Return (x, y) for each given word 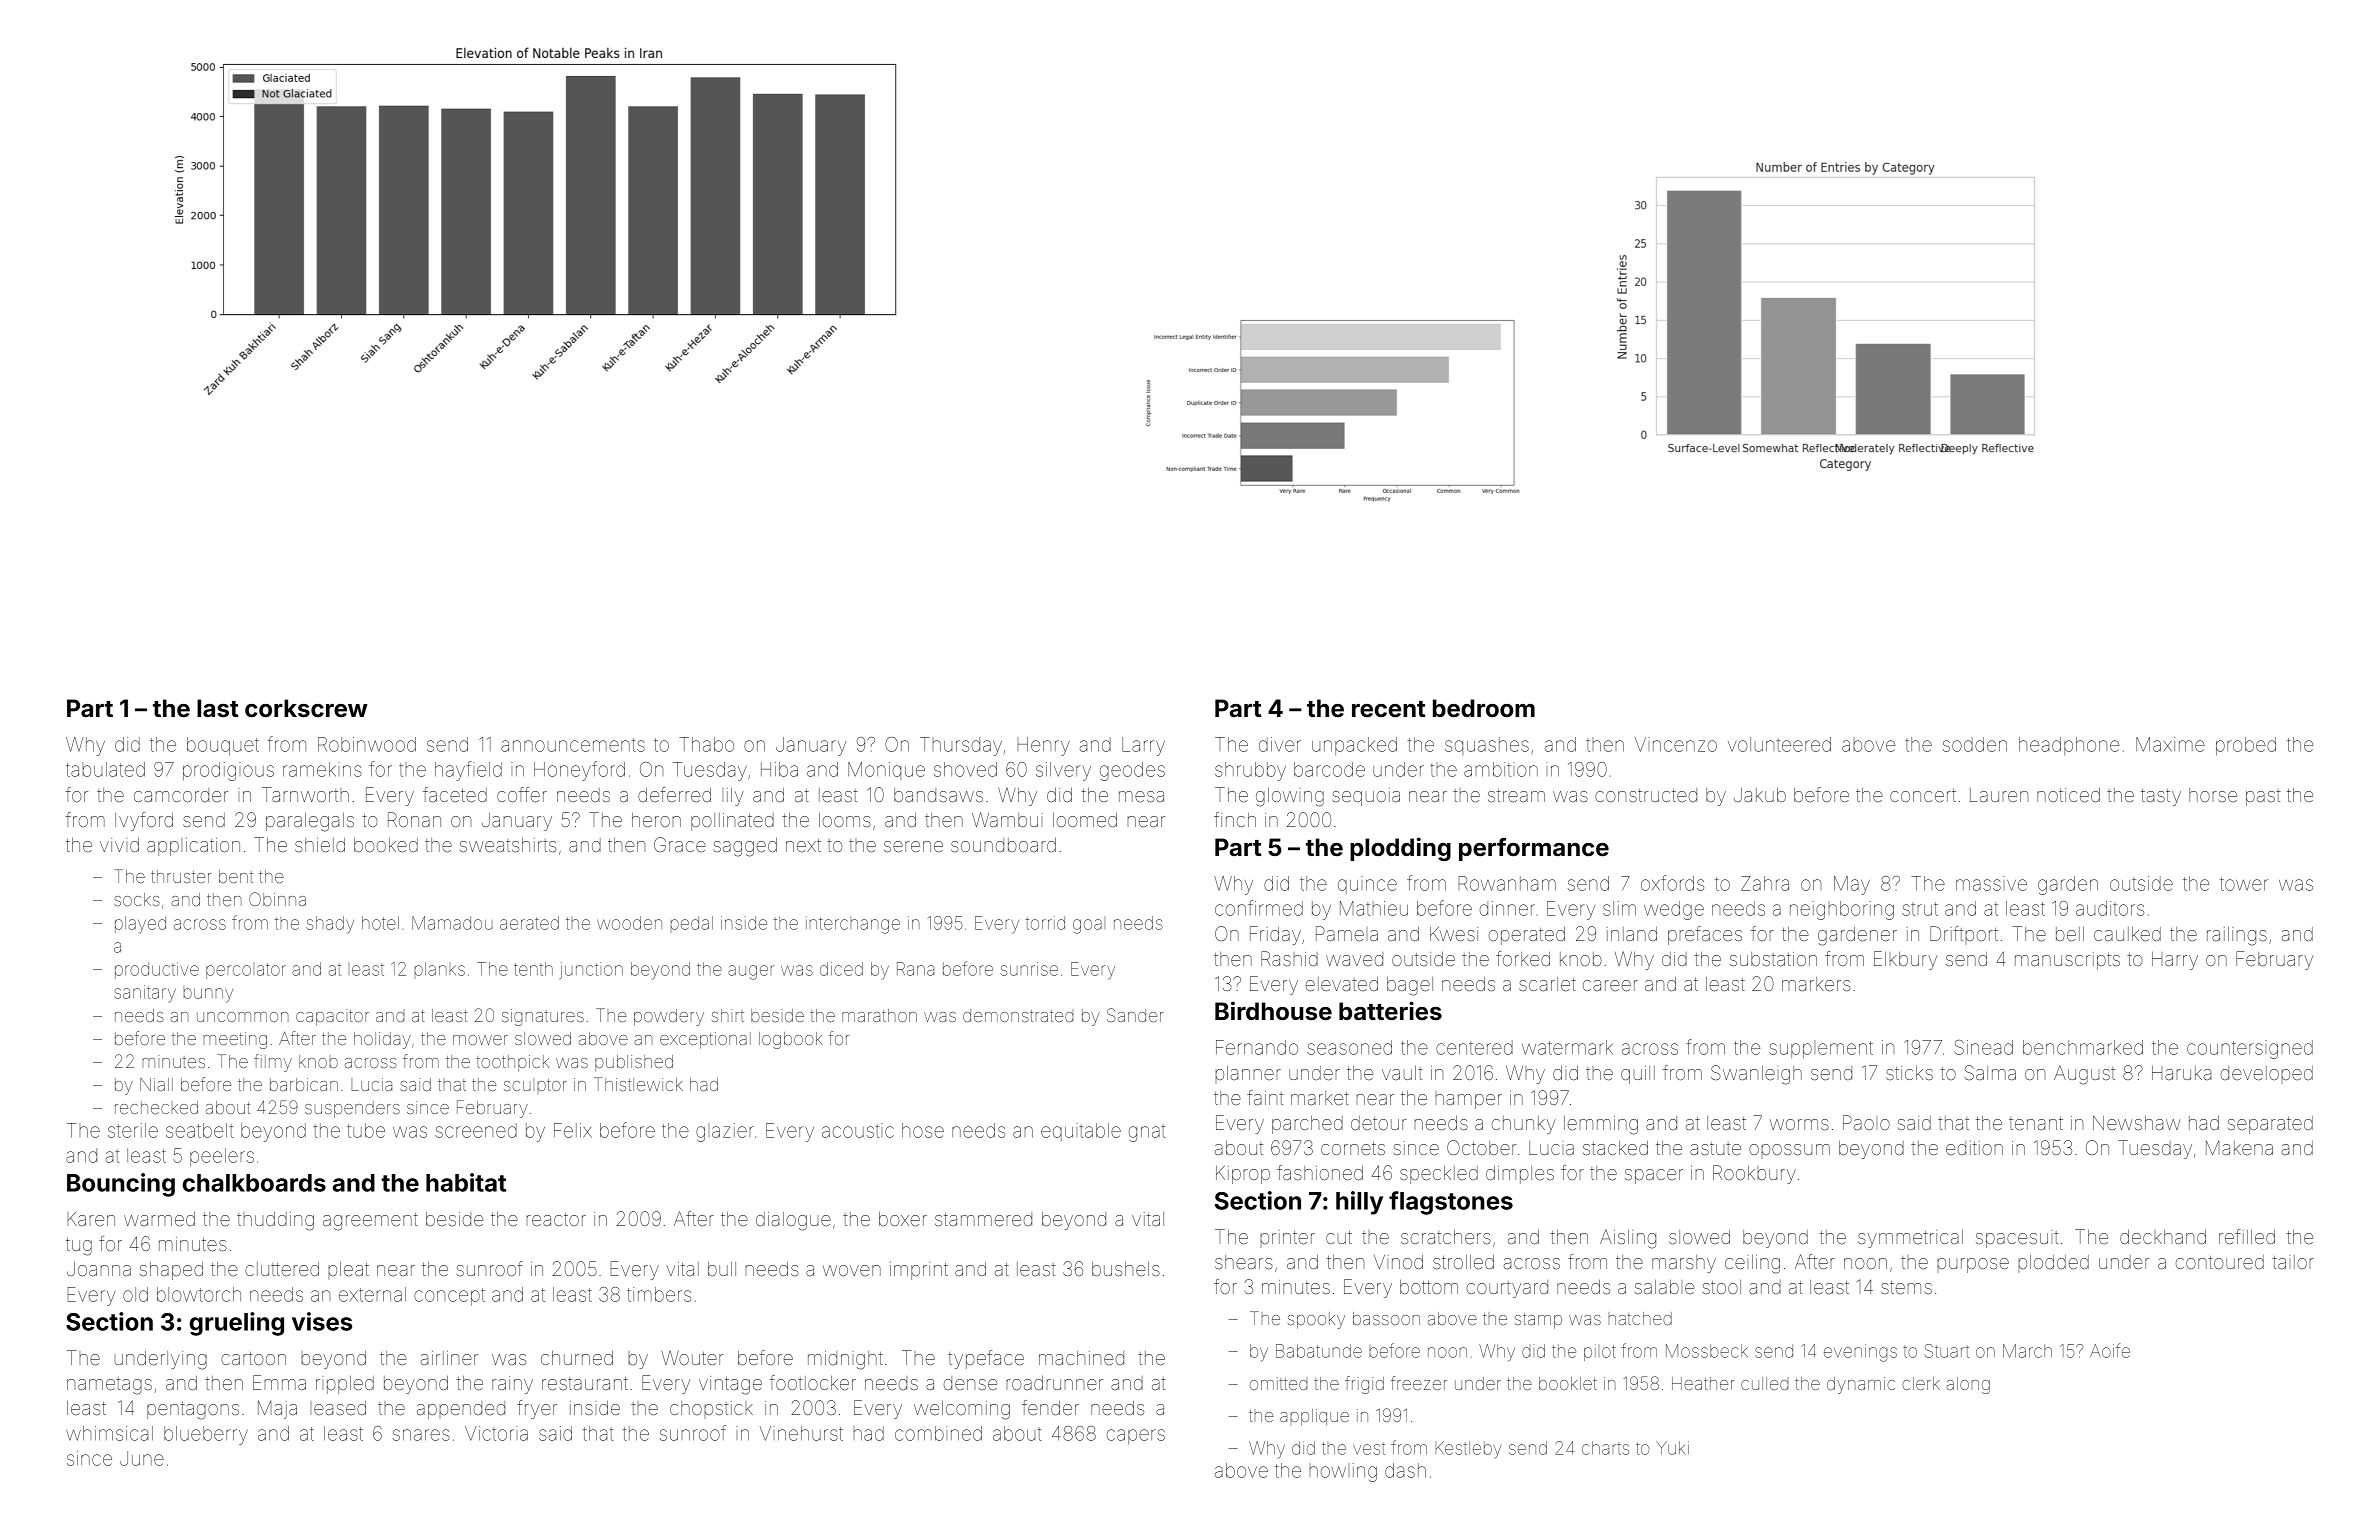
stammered (983, 1219)
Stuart (1947, 1351)
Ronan (414, 819)
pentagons (193, 1411)
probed (2246, 746)
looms (845, 820)
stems (1906, 1287)
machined (1081, 1358)
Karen (91, 1219)
